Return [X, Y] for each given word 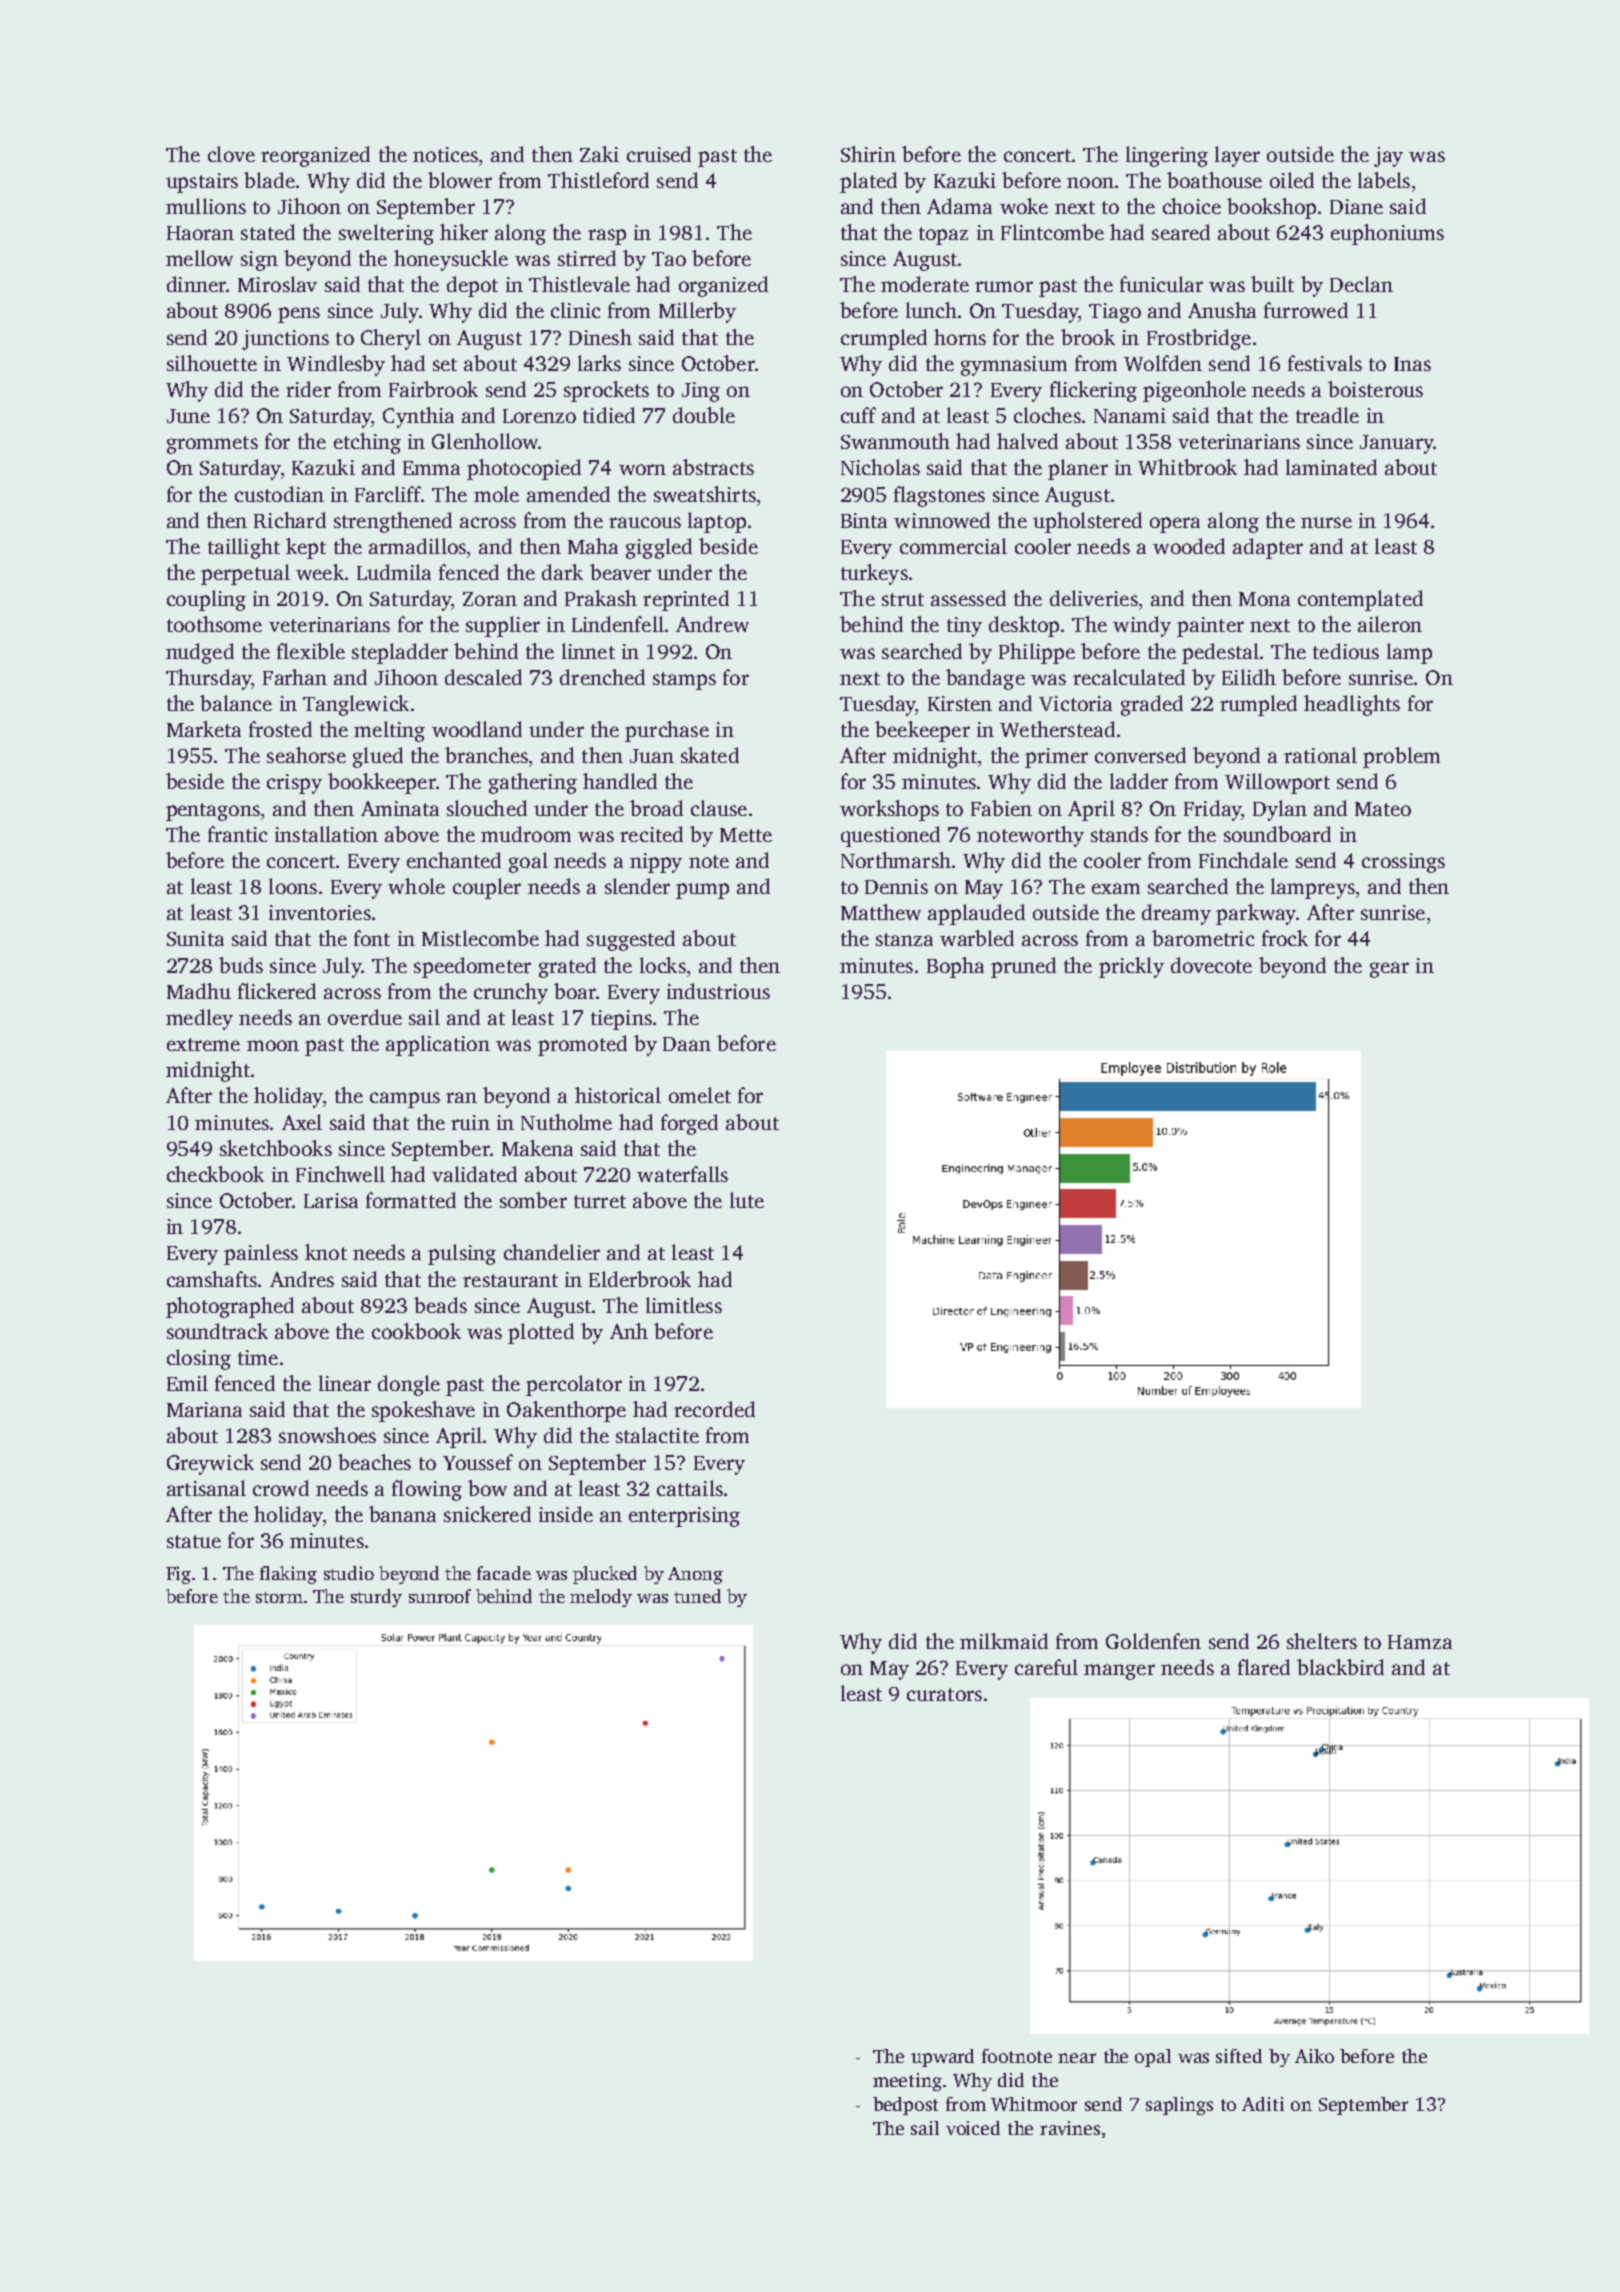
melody [601, 1598]
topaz [943, 236]
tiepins [621, 1020]
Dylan [1280, 810]
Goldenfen [1153, 1641]
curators [944, 1694]
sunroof [440, 1596]
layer [1237, 156]
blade [269, 180]
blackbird [1340, 1667]
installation [326, 834]
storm [279, 1597]
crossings [1403, 863]
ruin [470, 1122]
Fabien [1001, 808]
